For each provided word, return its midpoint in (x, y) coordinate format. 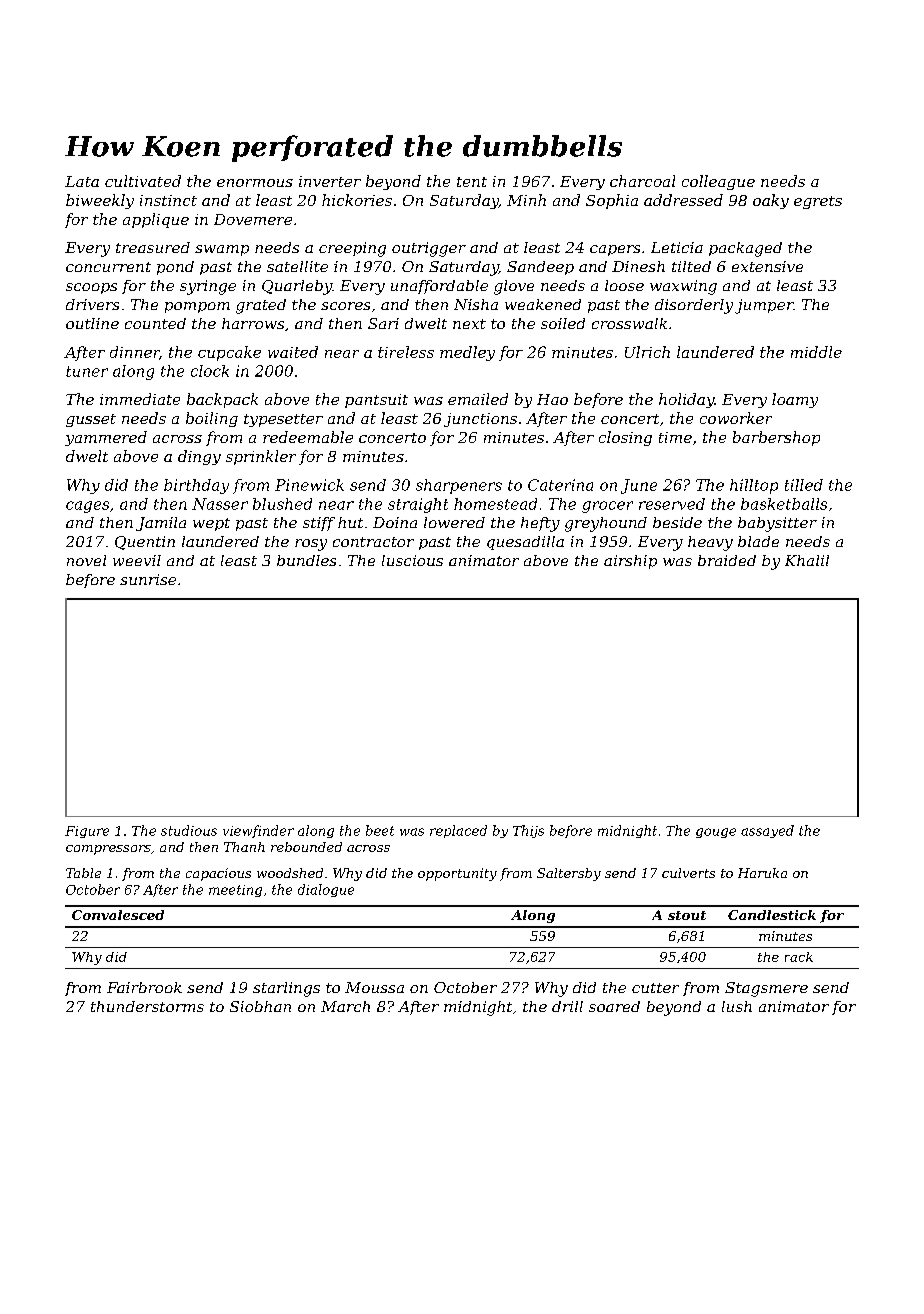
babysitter (777, 524)
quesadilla (525, 543)
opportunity (457, 874)
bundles (306, 560)
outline (92, 323)
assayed (767, 831)
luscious (412, 560)
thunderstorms (147, 1006)
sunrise (148, 579)
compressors (108, 850)
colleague (718, 182)
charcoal (642, 181)
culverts (688, 873)
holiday (686, 400)
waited (293, 352)
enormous (255, 183)
